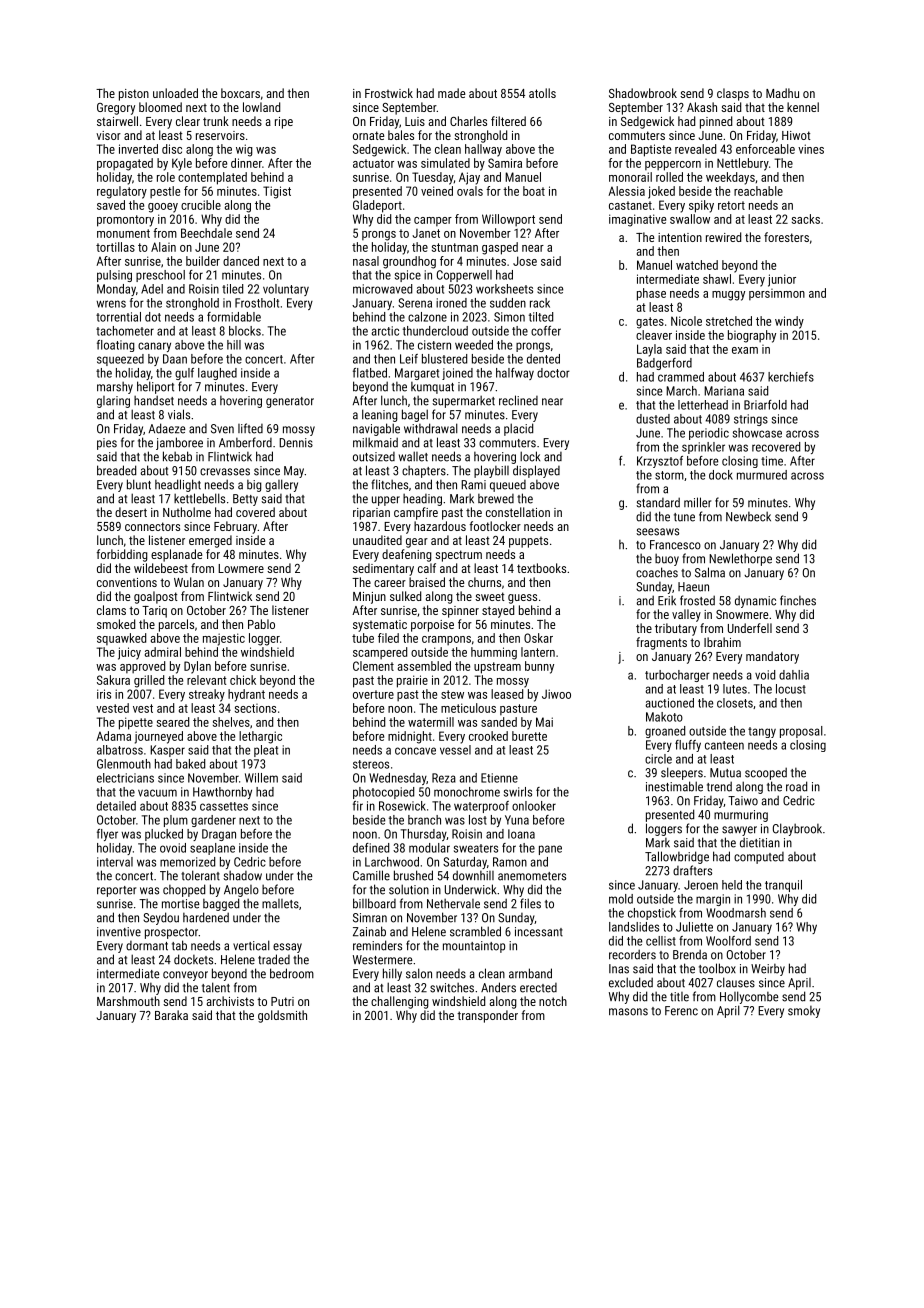  Describe the element at coordinates (282, 1016) in the page. I see `goldsmith` at that location.
